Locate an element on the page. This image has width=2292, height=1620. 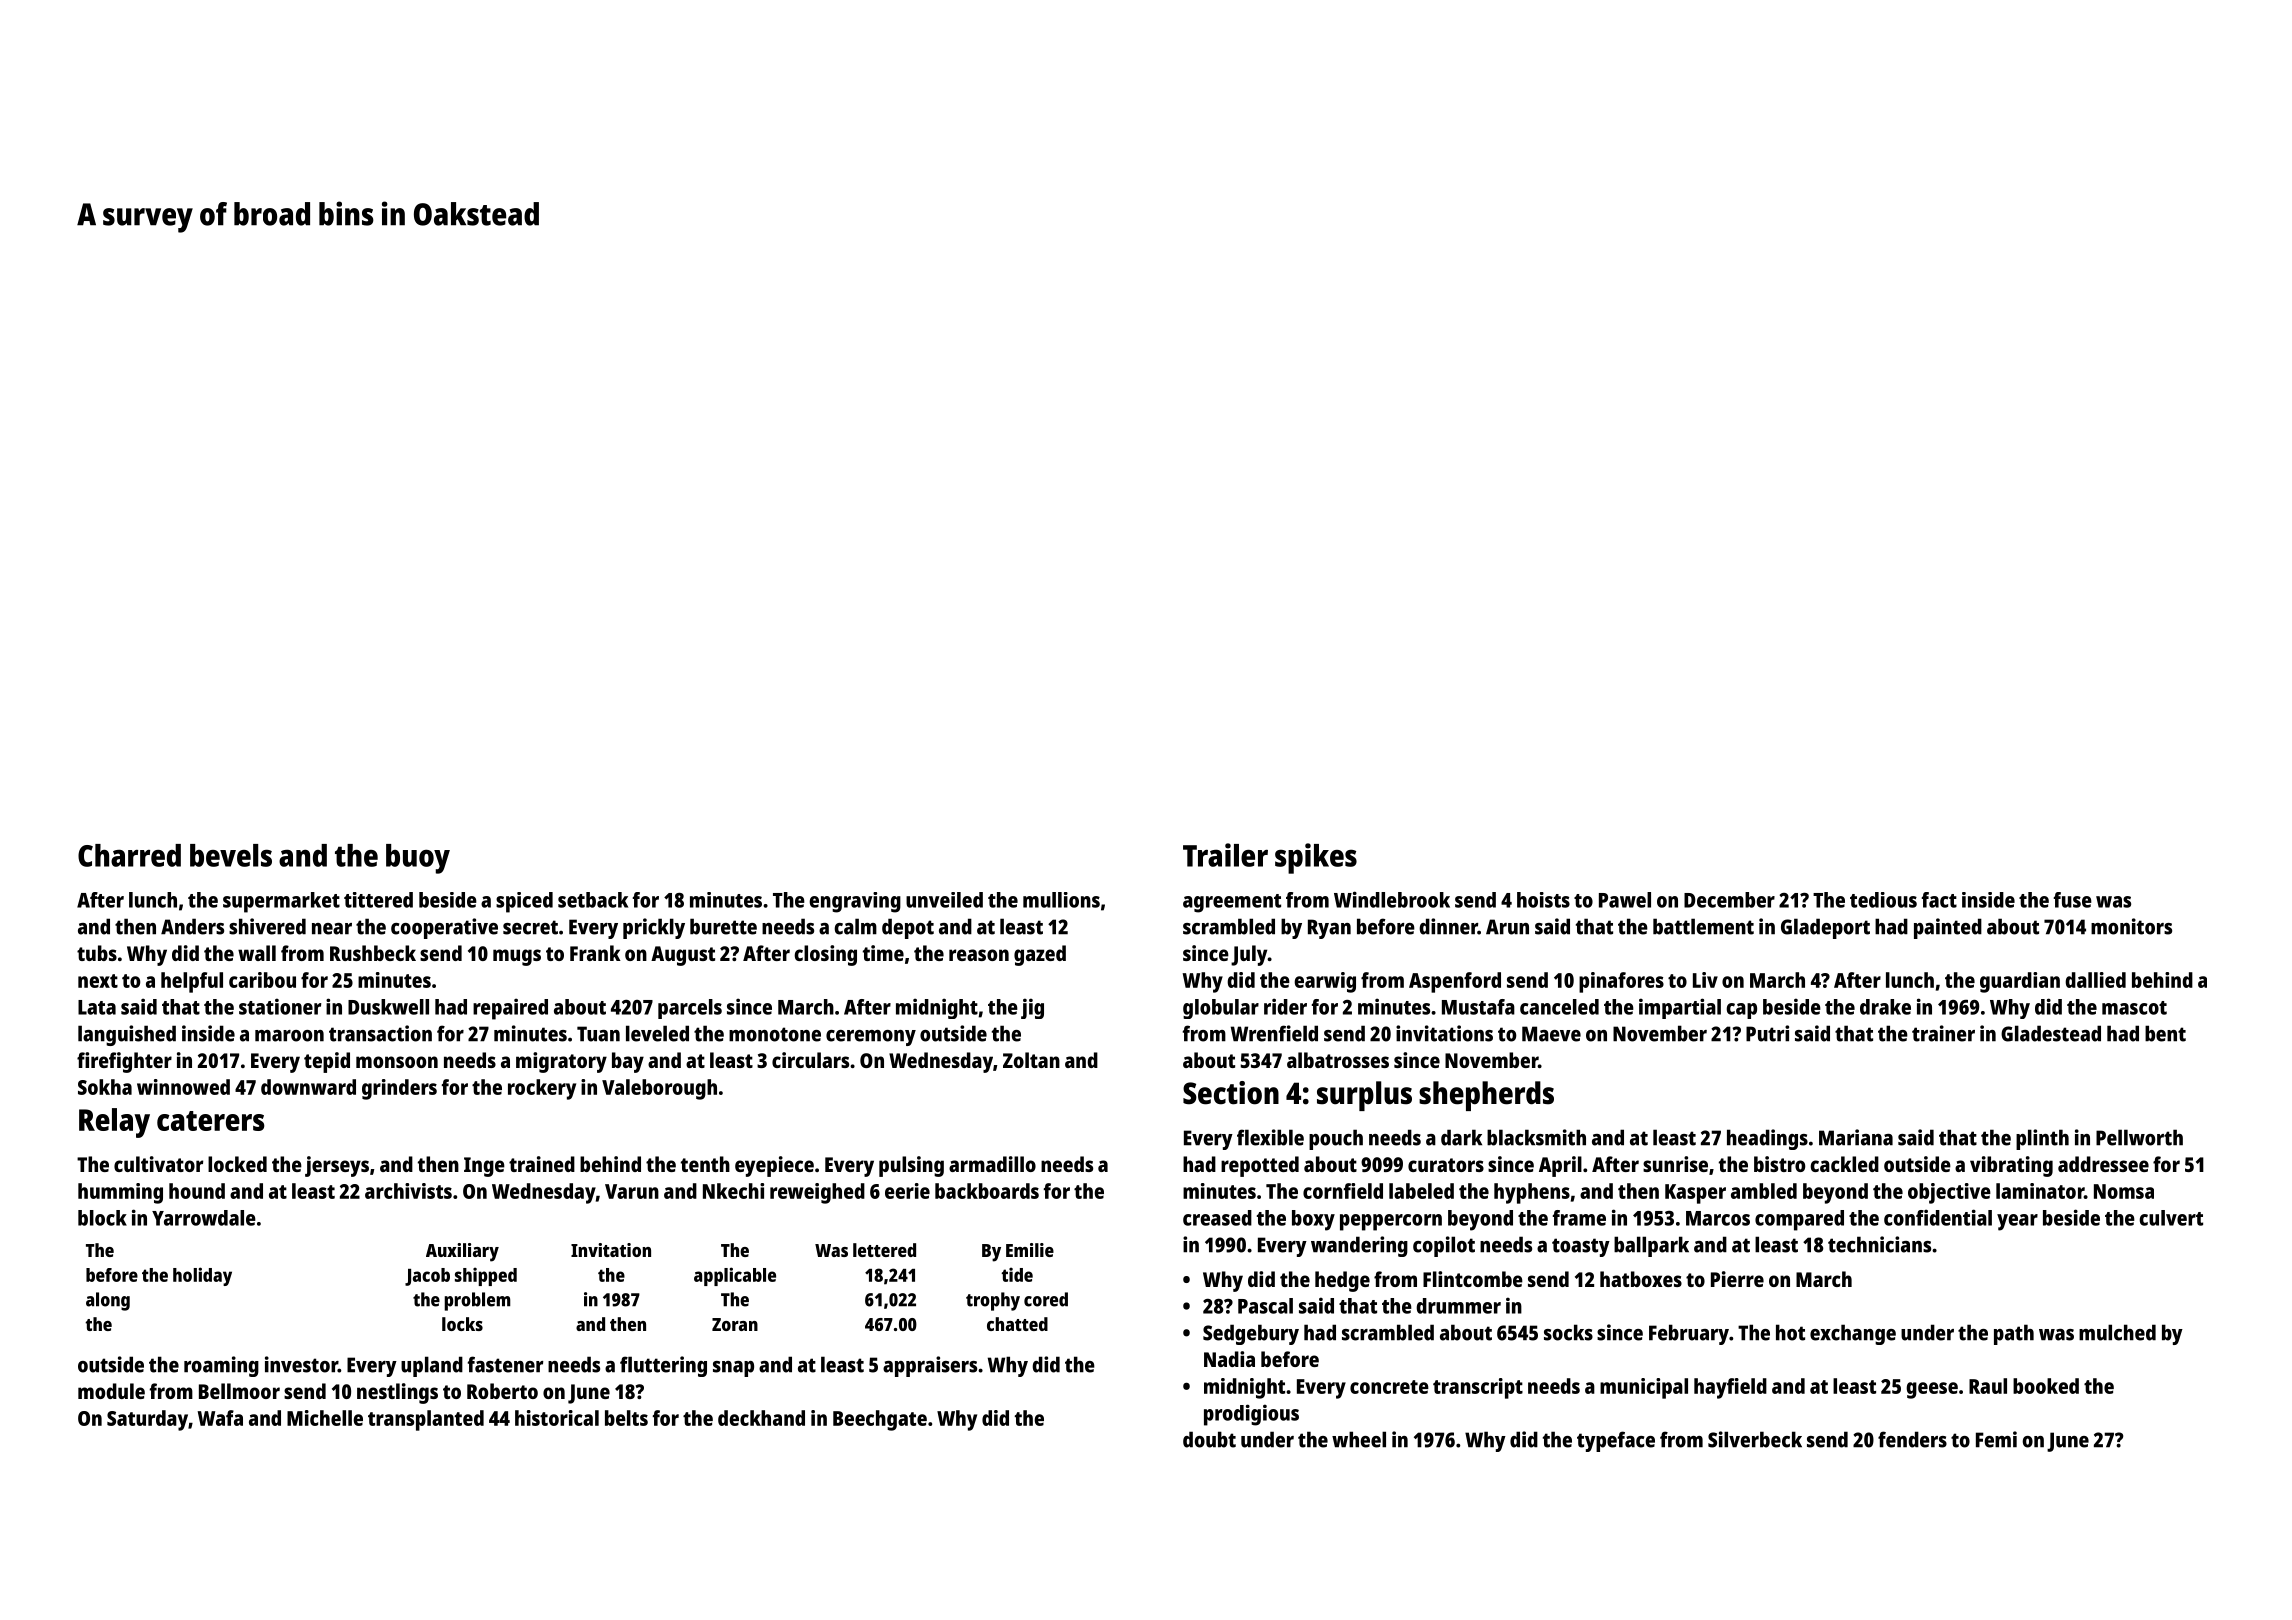
Lata is located at coordinates (97, 1007).
